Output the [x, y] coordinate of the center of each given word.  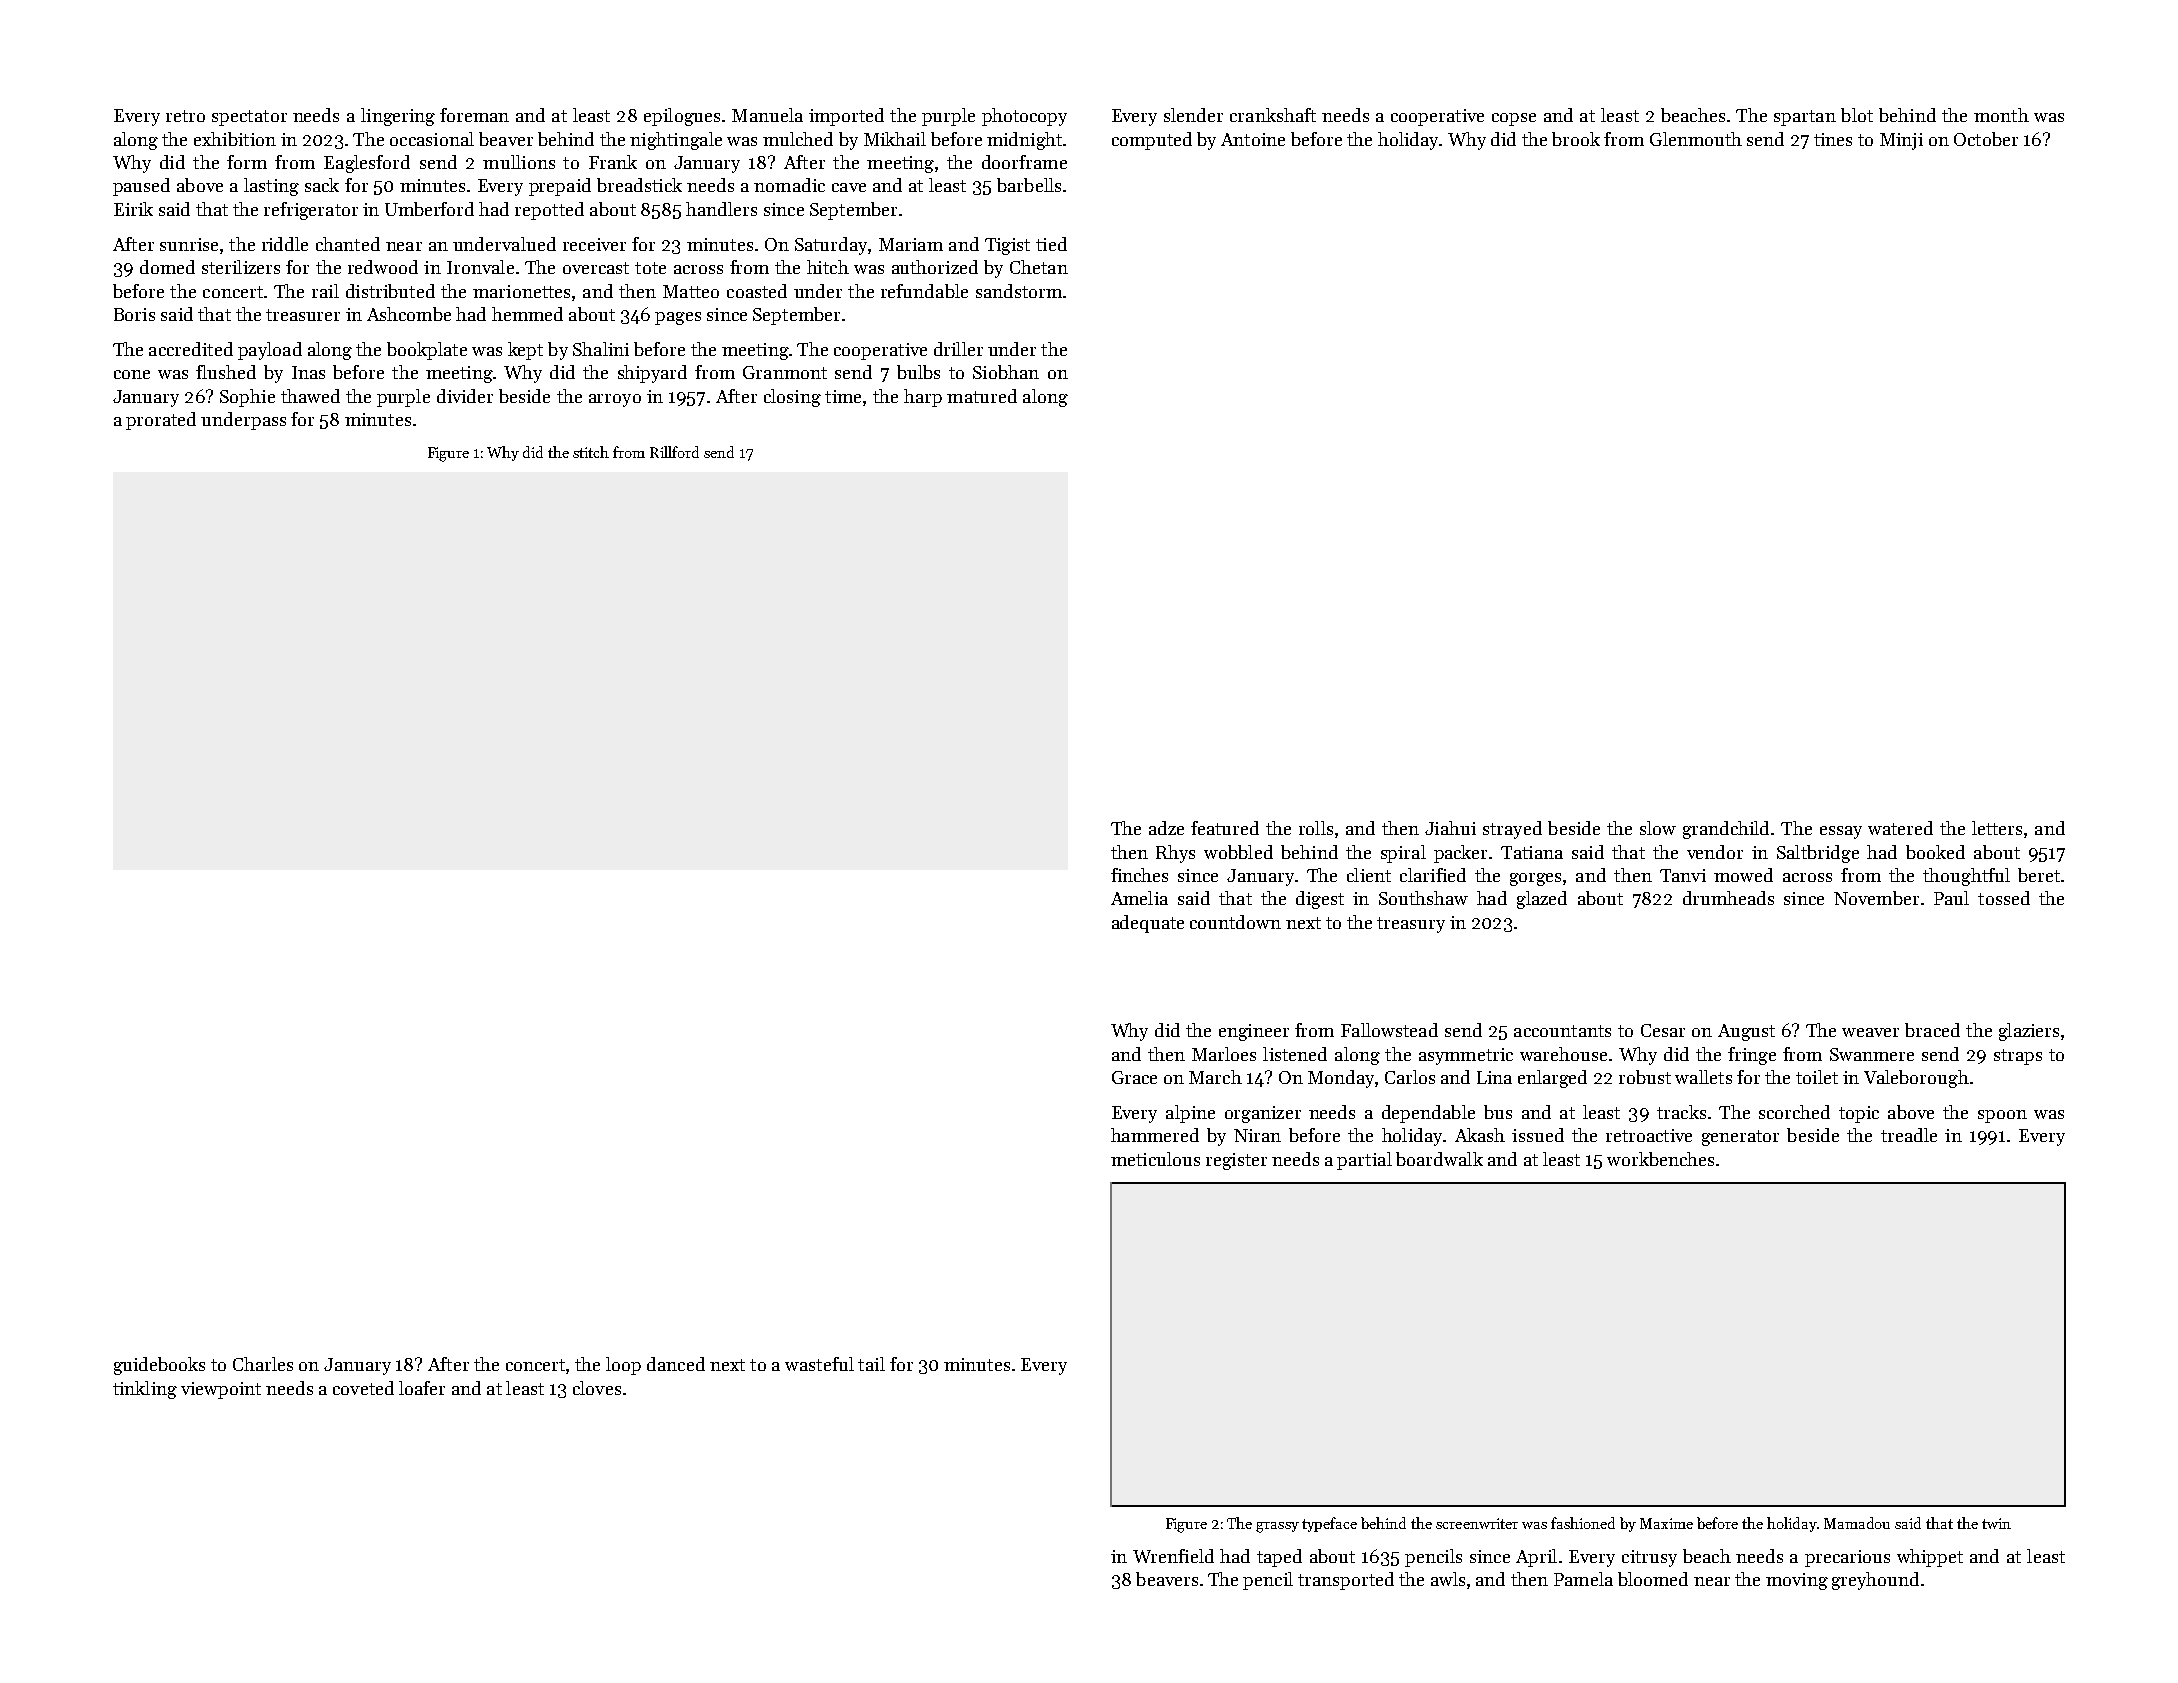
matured [982, 396]
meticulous [1155, 1159]
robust [1645, 1077]
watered [1900, 828]
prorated [161, 421]
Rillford [674, 452]
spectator [249, 118]
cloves [597, 1388]
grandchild [1726, 830]
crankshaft [1273, 115]
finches [1139, 875]
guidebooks [159, 1366]
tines [1833, 139]
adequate [1148, 924]
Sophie [247, 398]
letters [1997, 828]
